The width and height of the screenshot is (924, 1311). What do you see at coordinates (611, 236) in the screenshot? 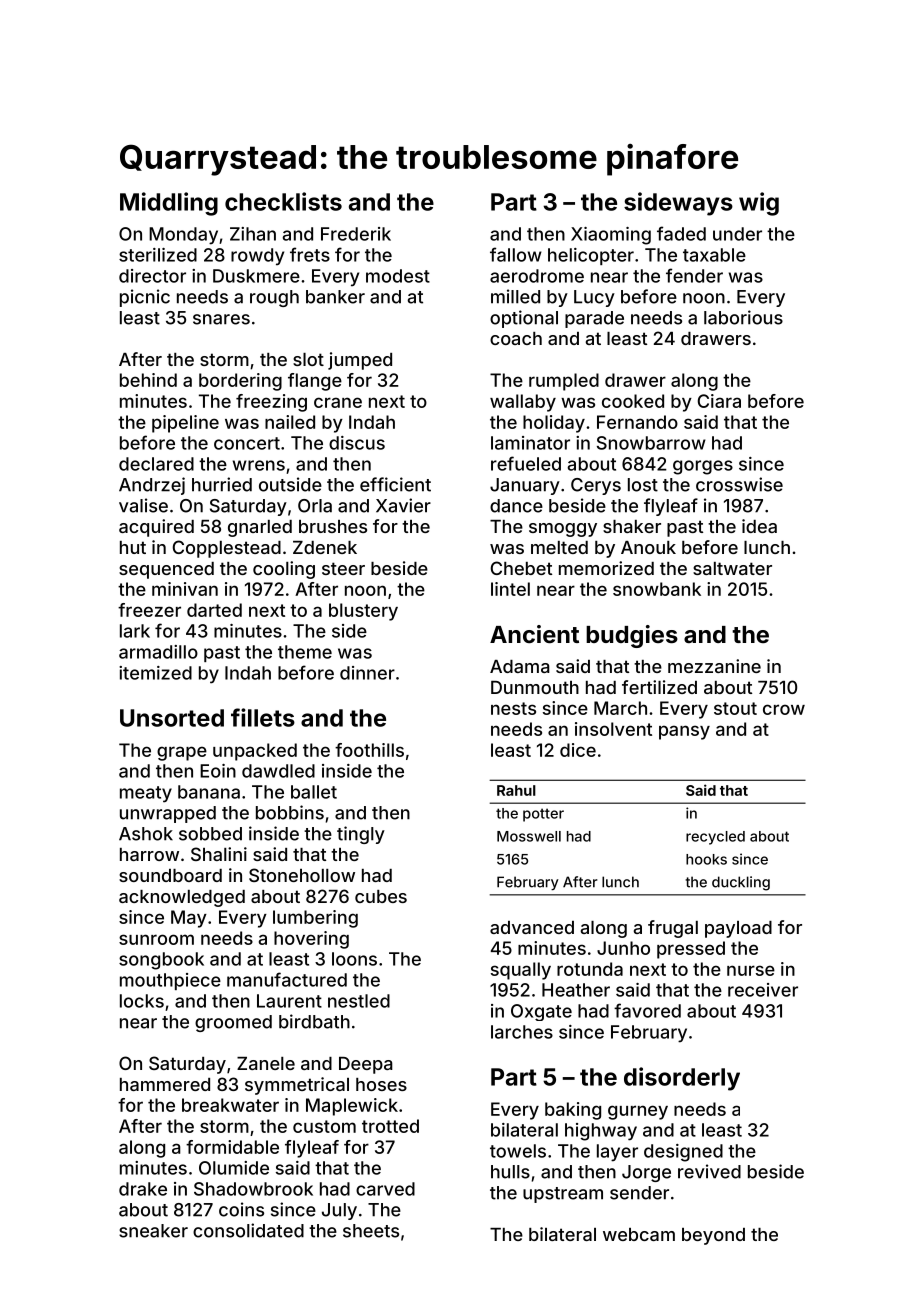
I see `Xiaoming` at bounding box center [611, 236].
